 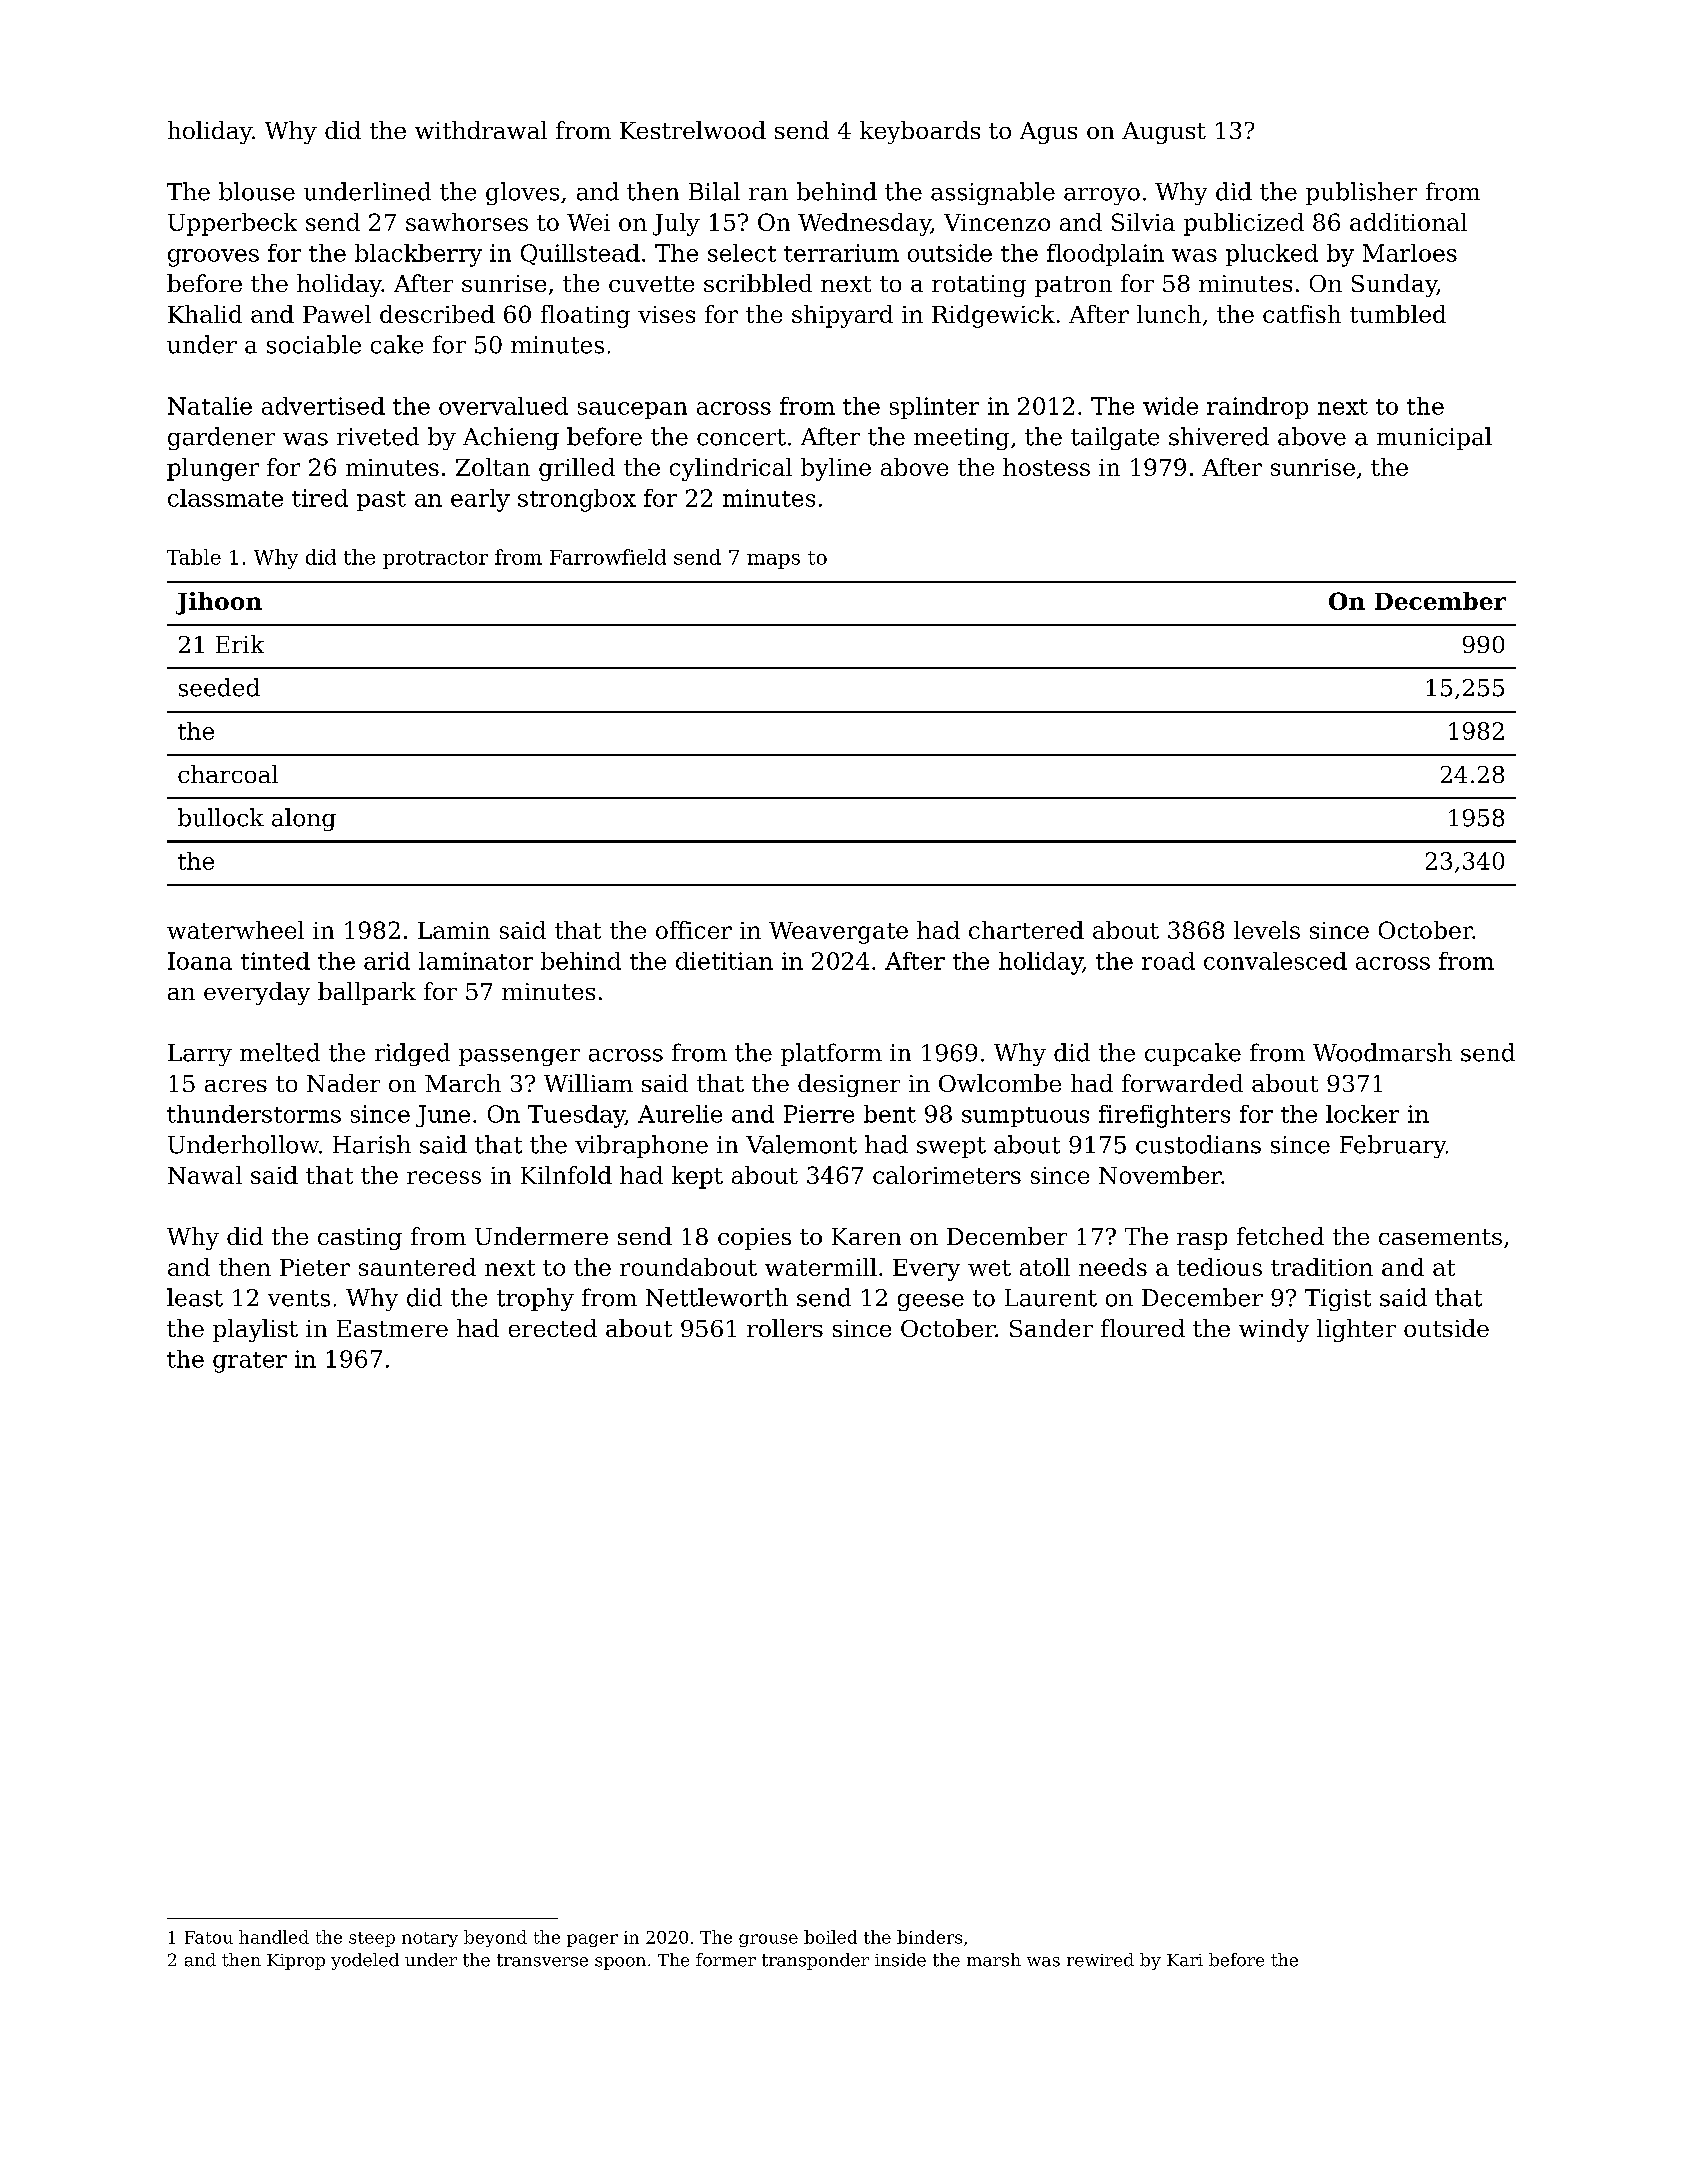 I want to click on transponder, so click(x=815, y=1961).
